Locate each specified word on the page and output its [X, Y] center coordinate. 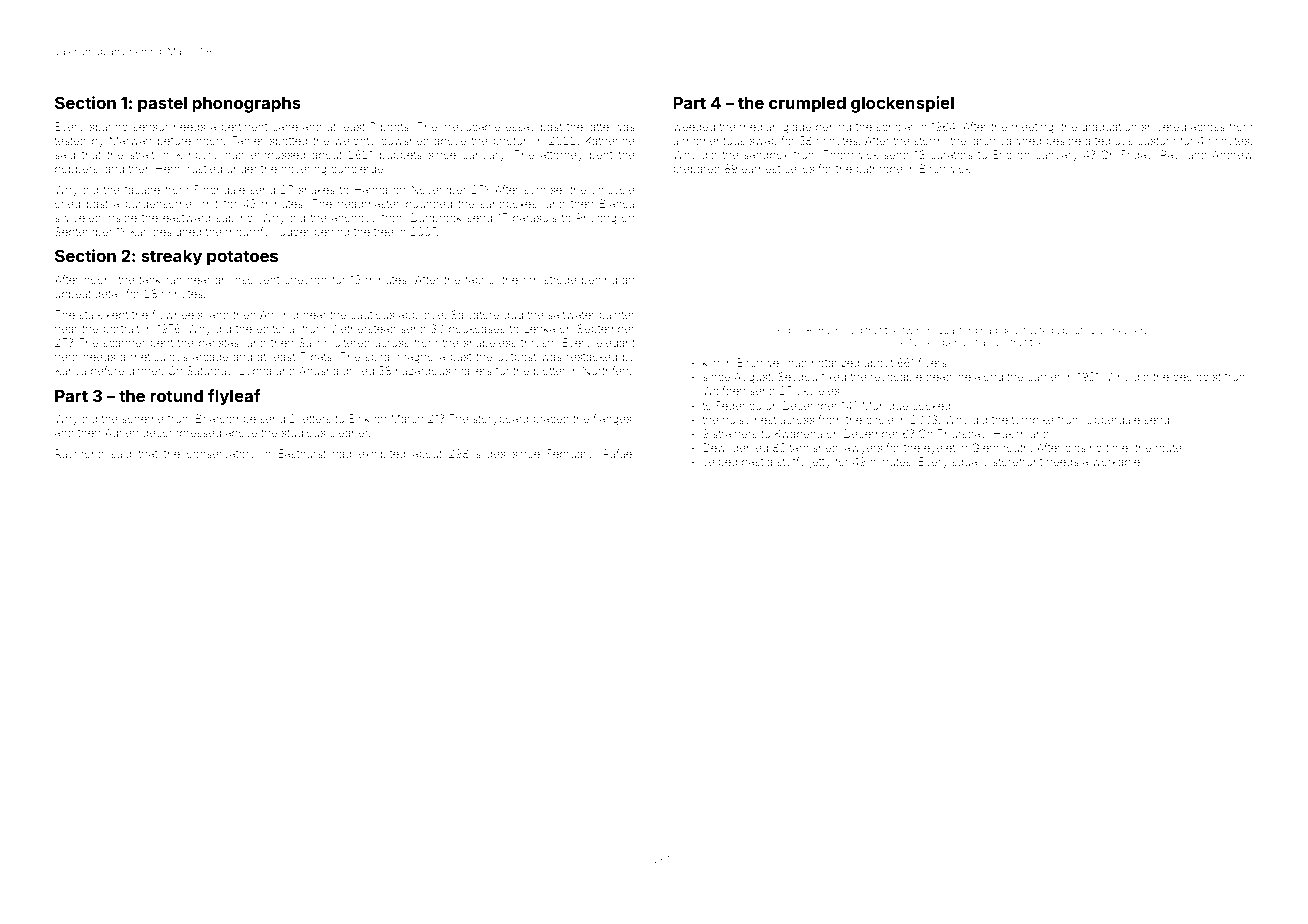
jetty [820, 463]
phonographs [246, 105]
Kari [139, 231]
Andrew [1232, 154]
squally [970, 463]
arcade [210, 357]
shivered [1164, 126]
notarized [836, 362]
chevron [305, 280]
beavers [1131, 330]
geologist [1197, 378]
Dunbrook [436, 217]
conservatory [221, 455]
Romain [823, 330]
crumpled [807, 105]
